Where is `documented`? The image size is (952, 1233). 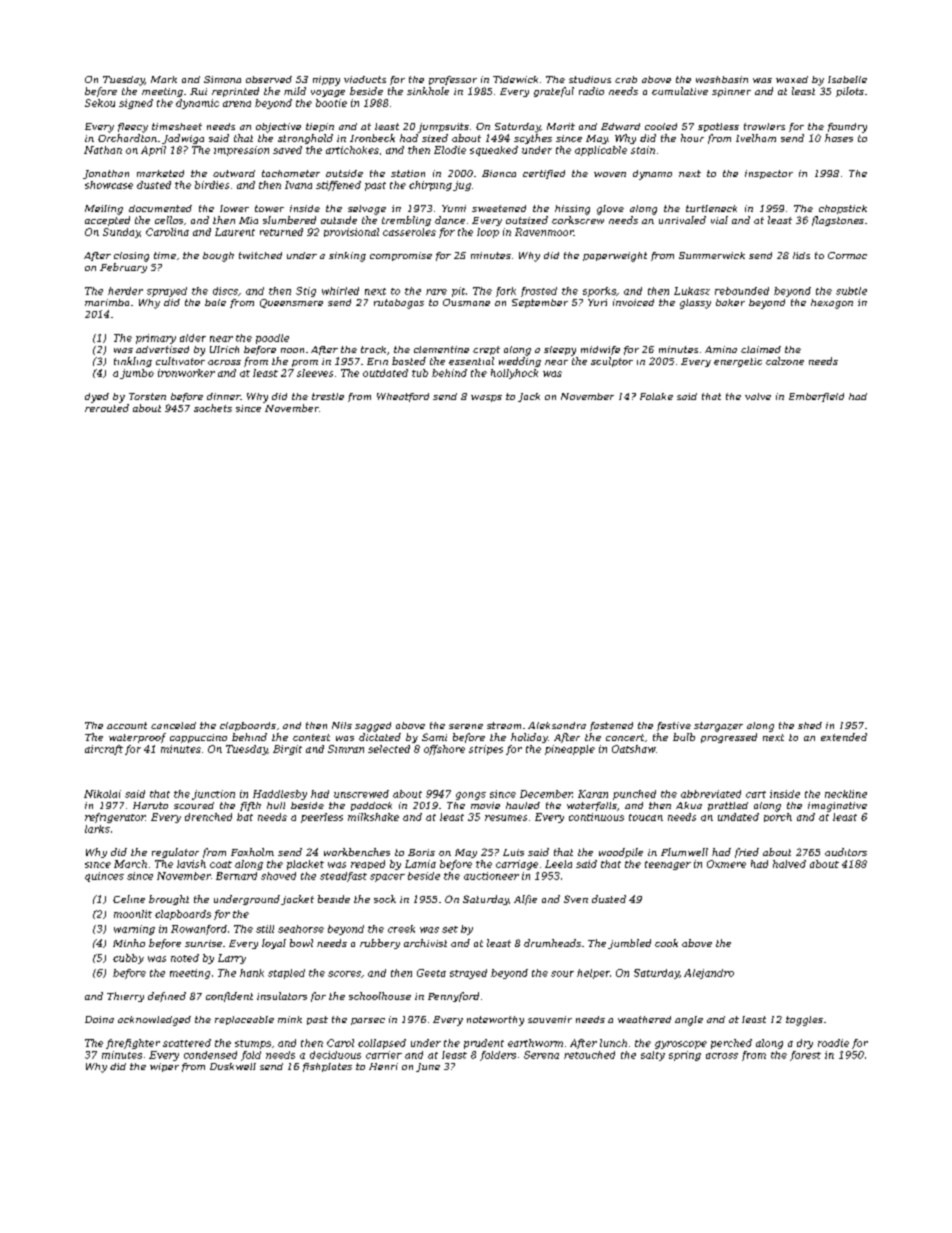
documented is located at coordinates (160, 208).
